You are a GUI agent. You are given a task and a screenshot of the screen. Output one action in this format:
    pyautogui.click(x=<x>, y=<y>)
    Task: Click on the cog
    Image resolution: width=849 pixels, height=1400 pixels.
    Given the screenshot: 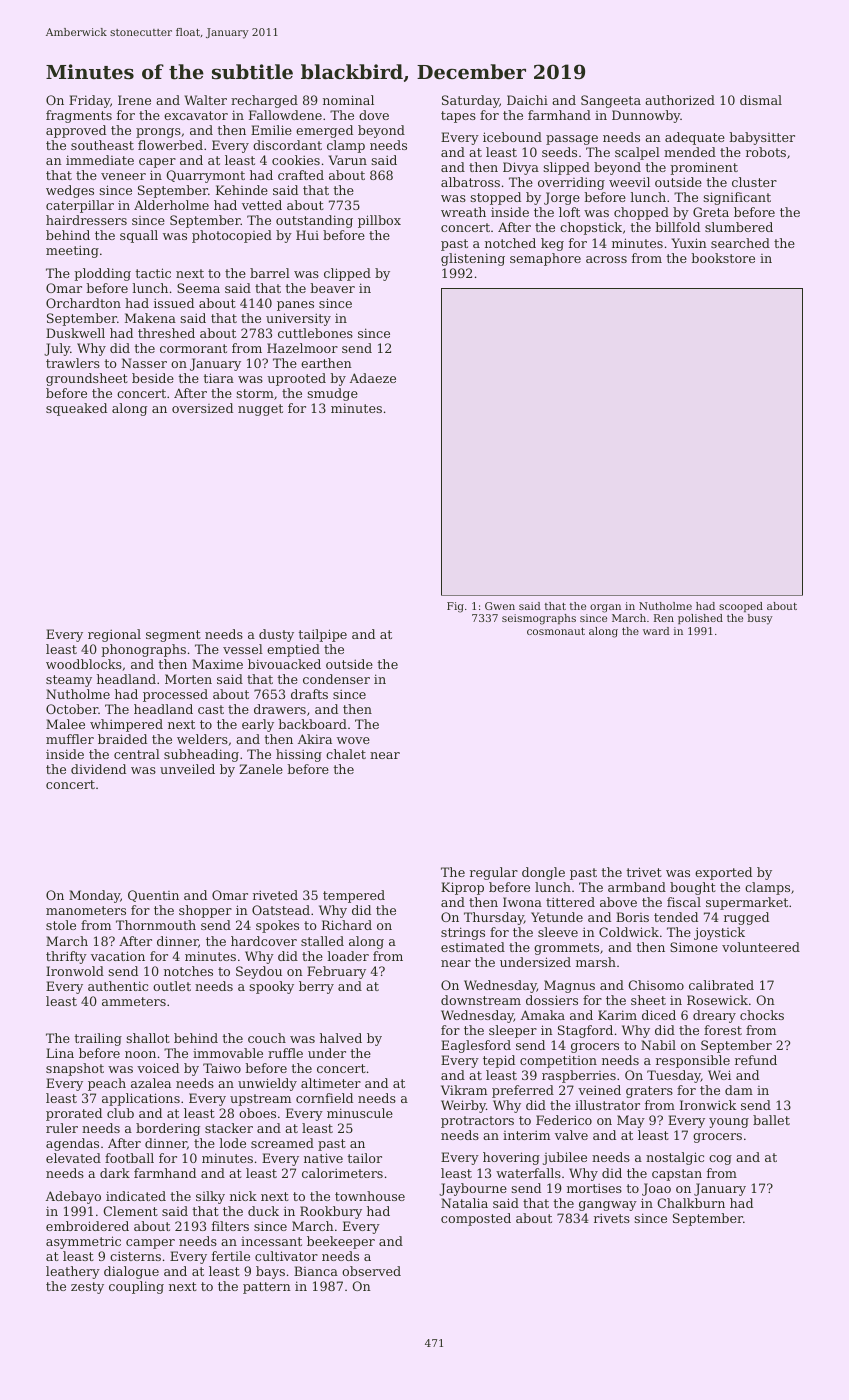 What is the action you would take?
    pyautogui.click(x=720, y=1160)
